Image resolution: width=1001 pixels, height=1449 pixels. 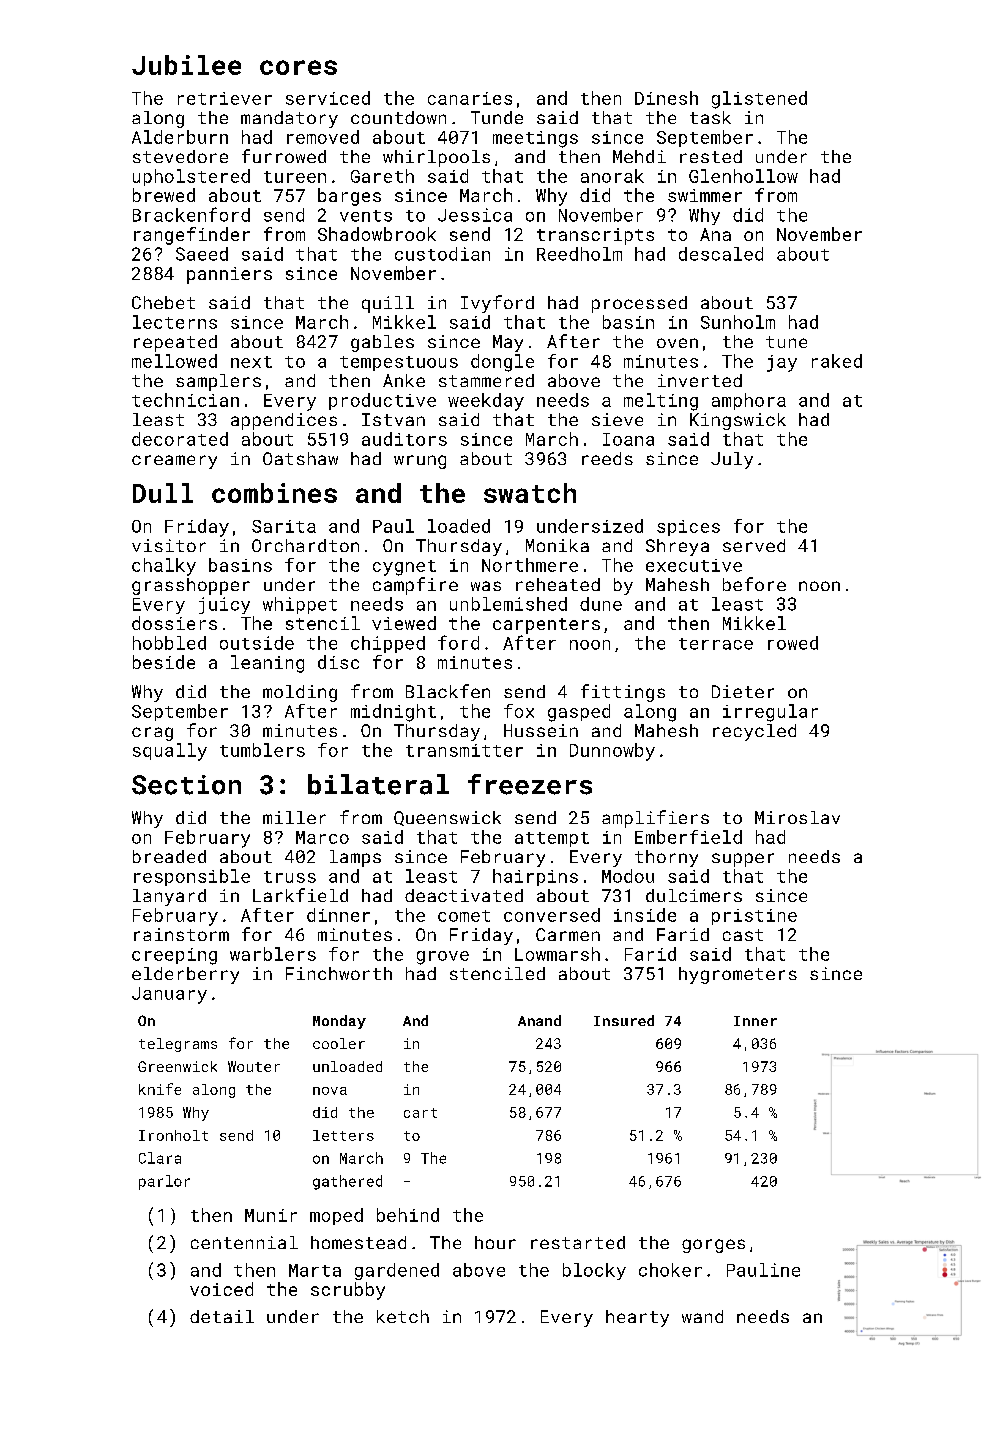 What do you see at coordinates (743, 691) in the image?
I see `Dieter` at bounding box center [743, 691].
